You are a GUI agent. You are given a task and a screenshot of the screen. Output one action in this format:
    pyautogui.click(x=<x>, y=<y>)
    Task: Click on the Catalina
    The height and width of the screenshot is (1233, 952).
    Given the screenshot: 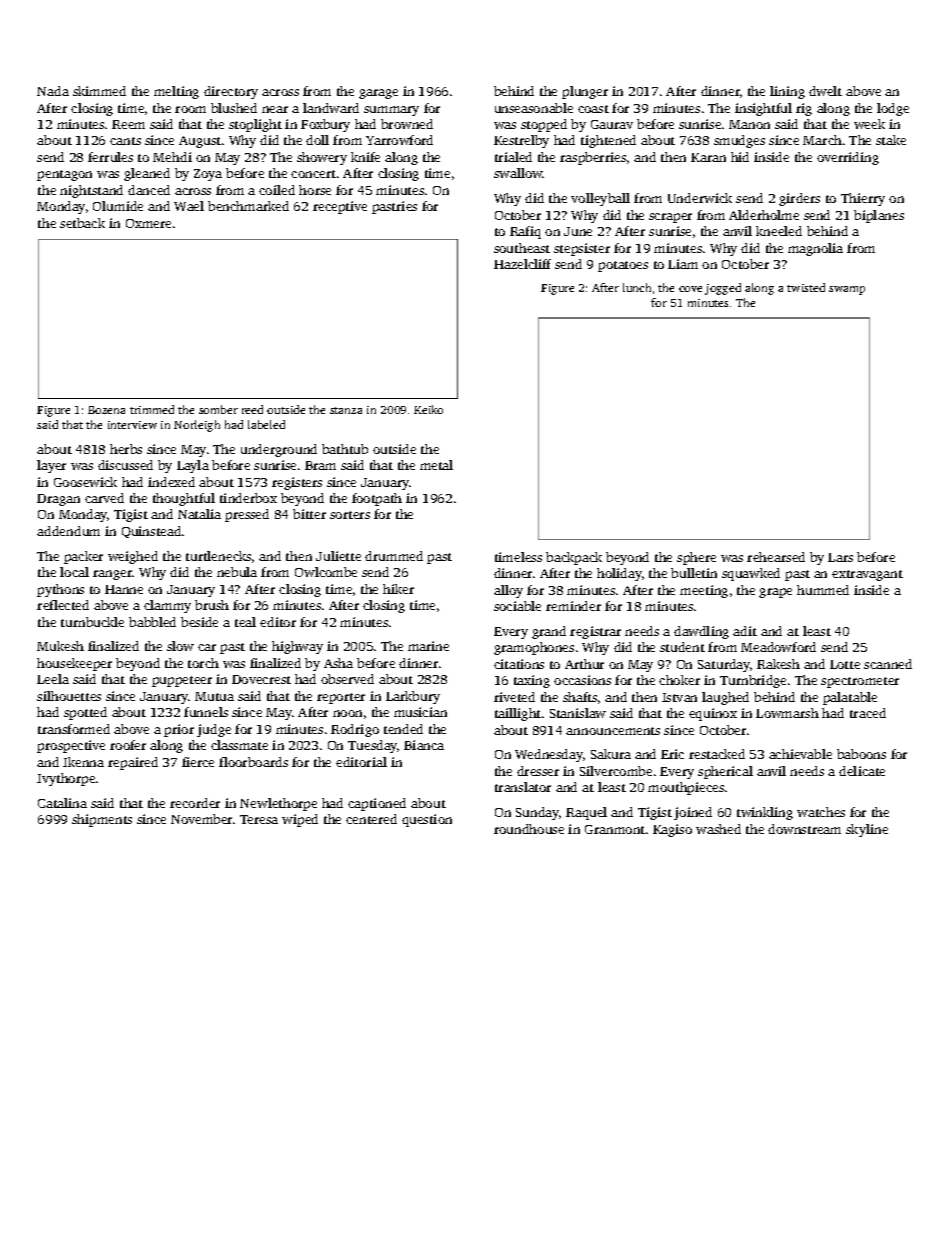 What is the action you would take?
    pyautogui.click(x=62, y=803)
